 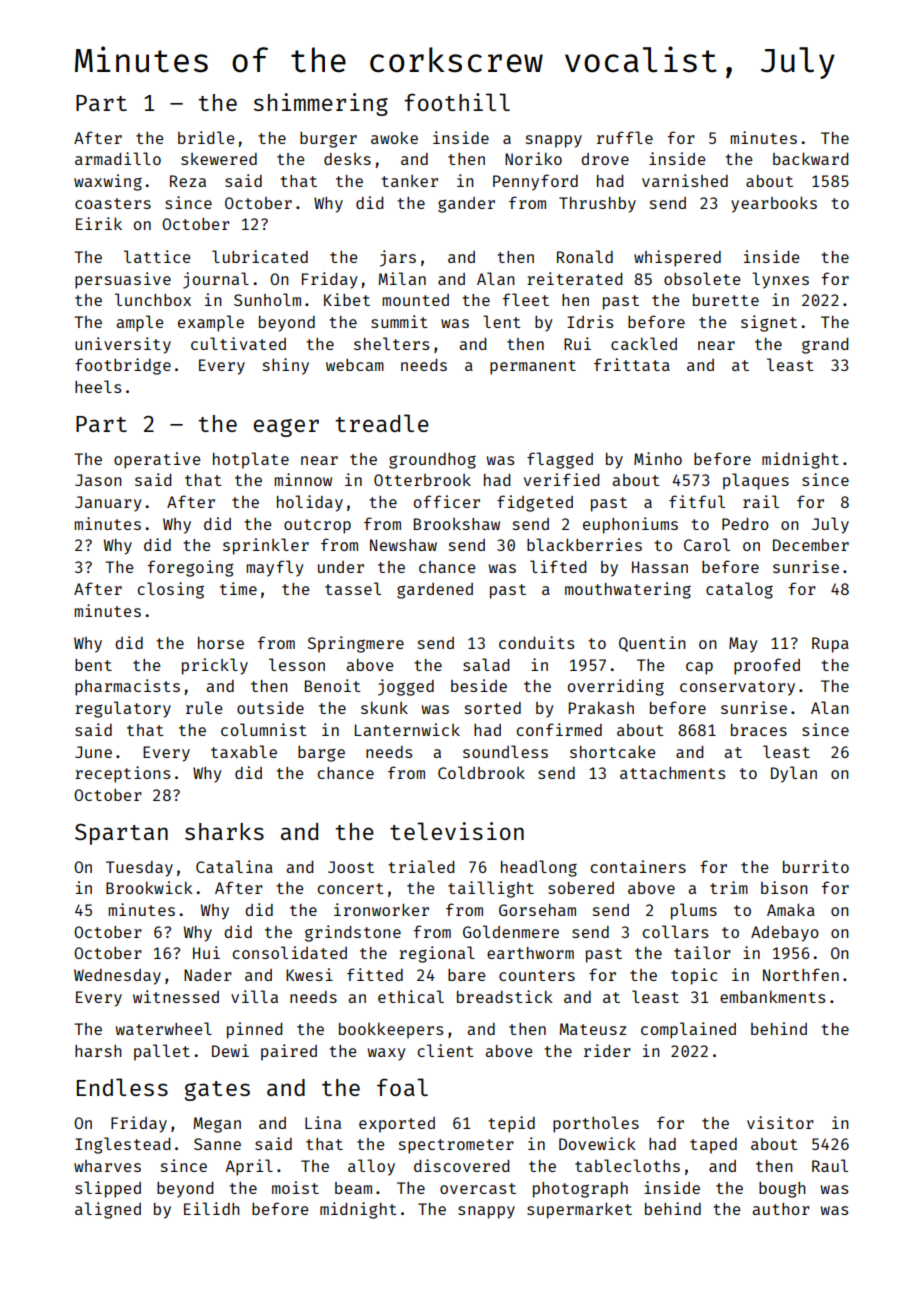 What do you see at coordinates (382, 423) in the image?
I see `treadle` at bounding box center [382, 423].
